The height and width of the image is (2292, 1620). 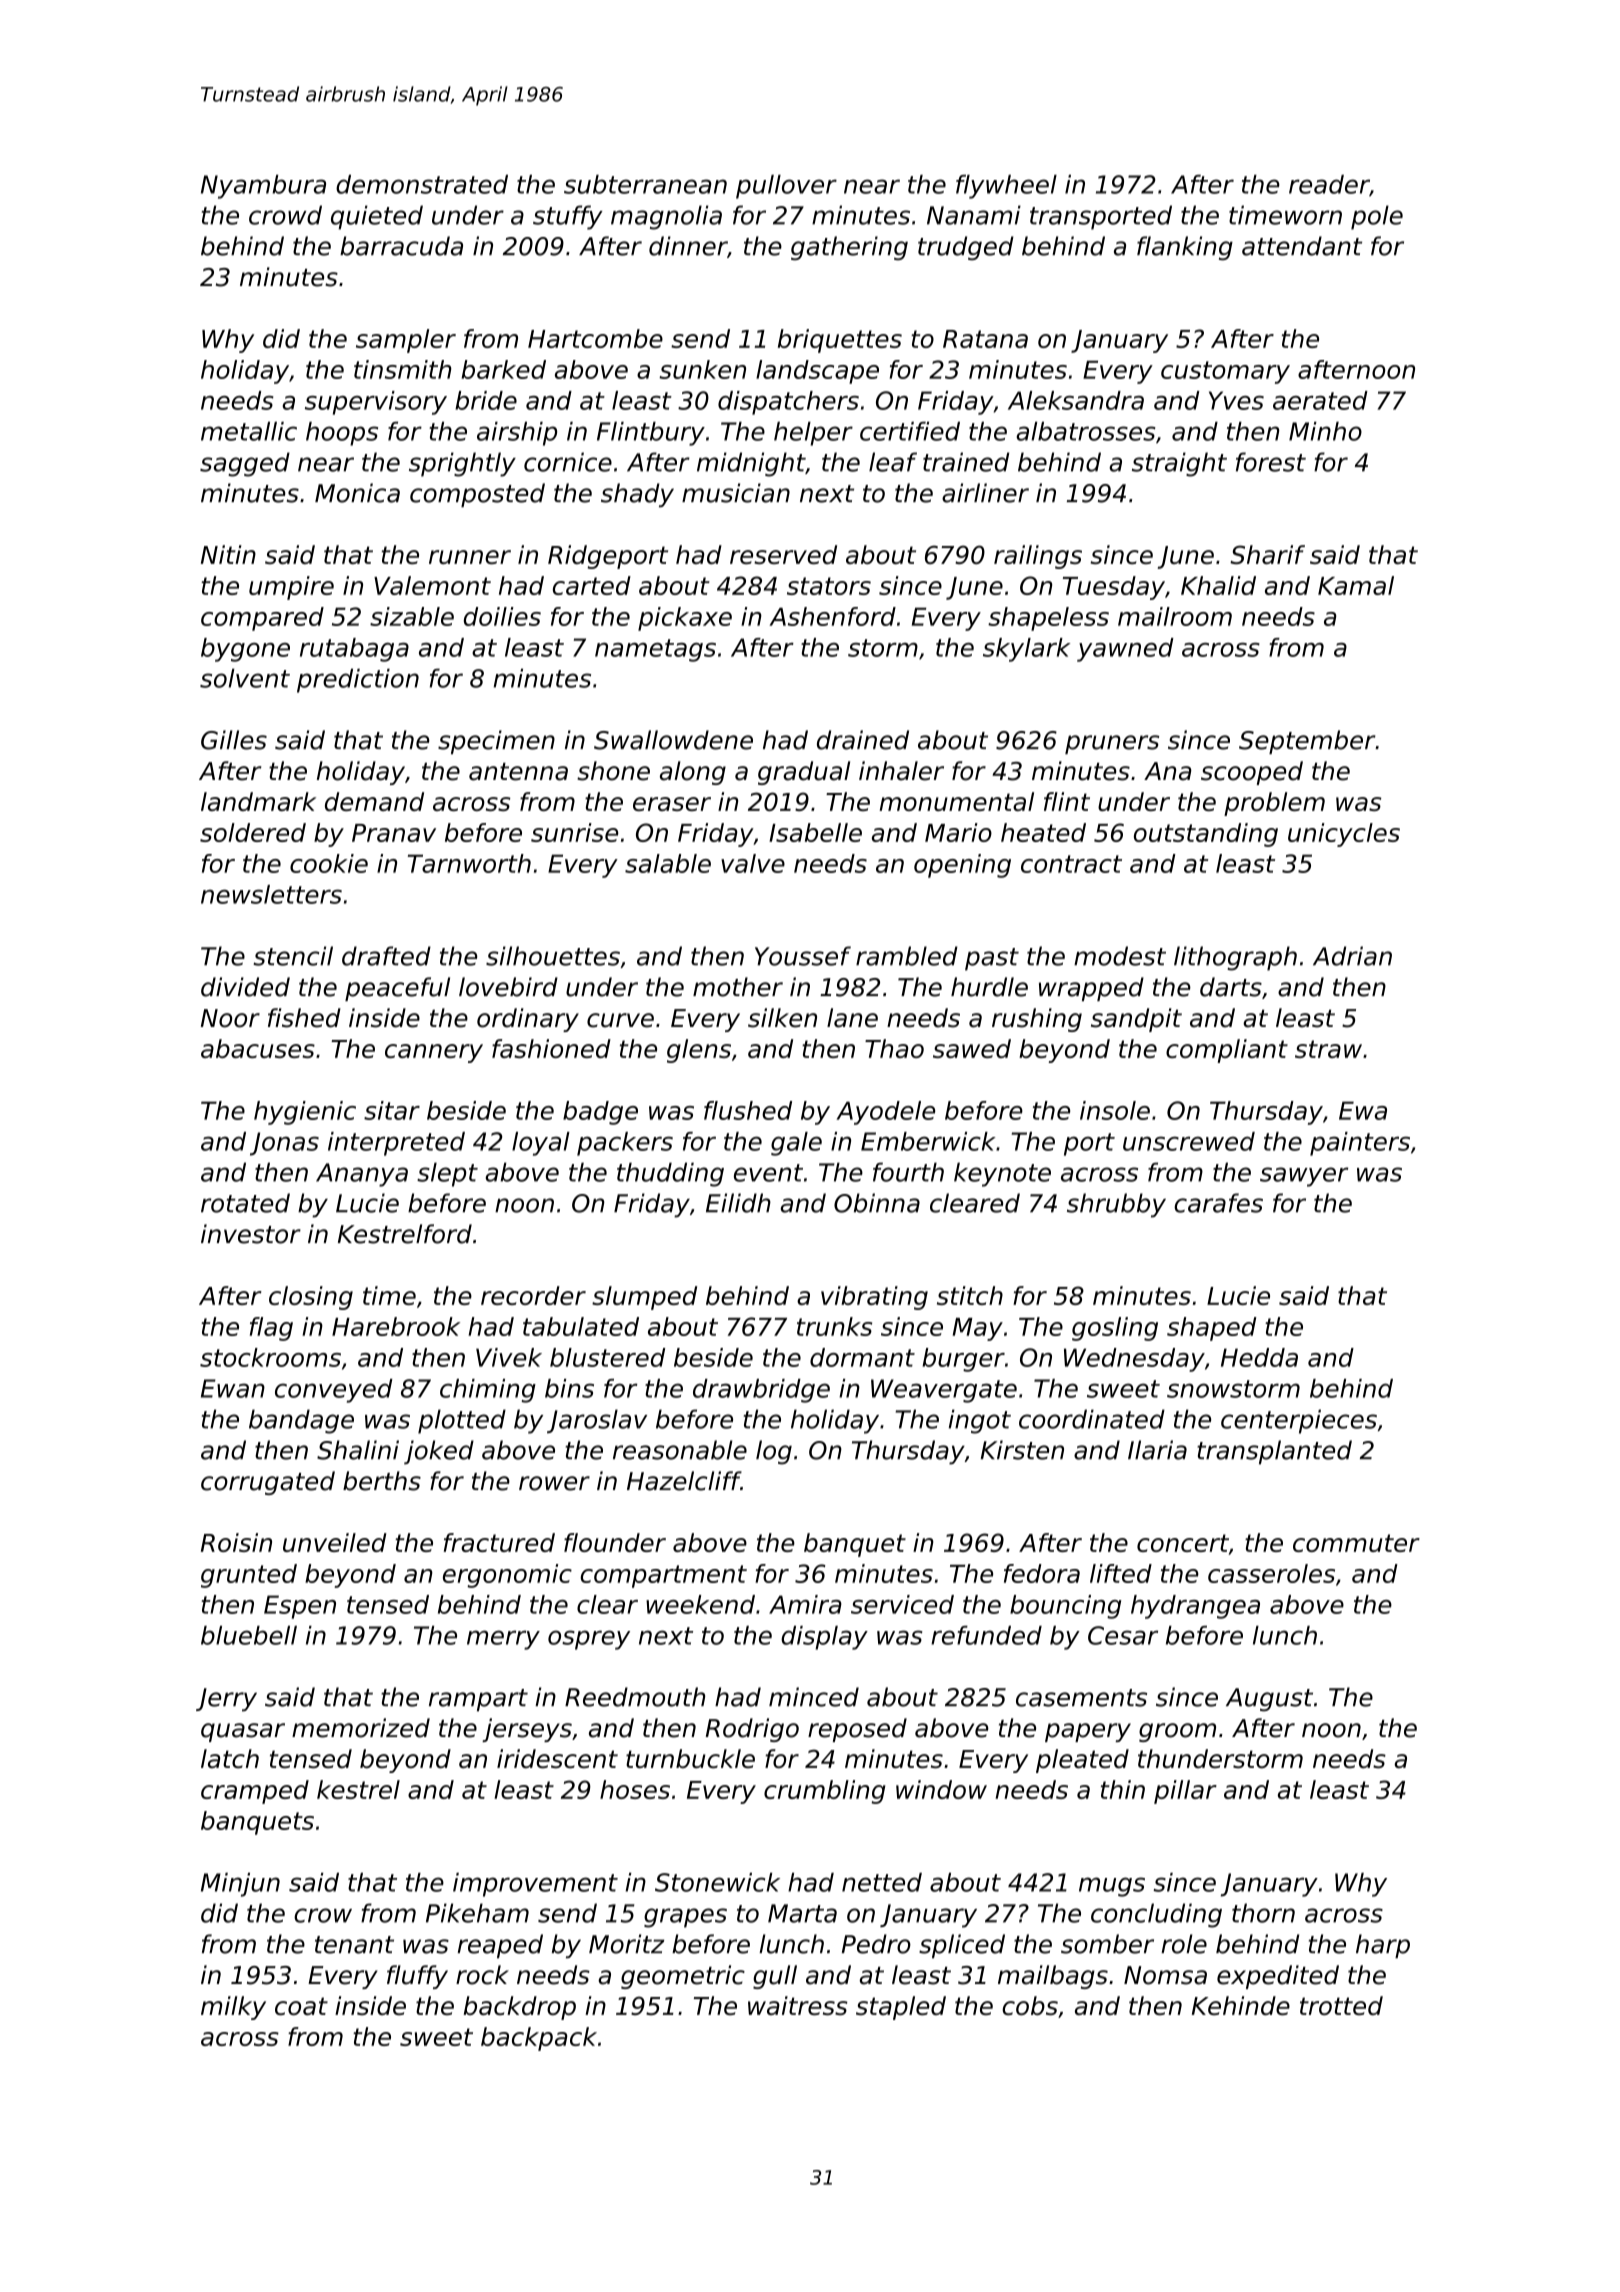 I want to click on slept, so click(x=447, y=1174).
